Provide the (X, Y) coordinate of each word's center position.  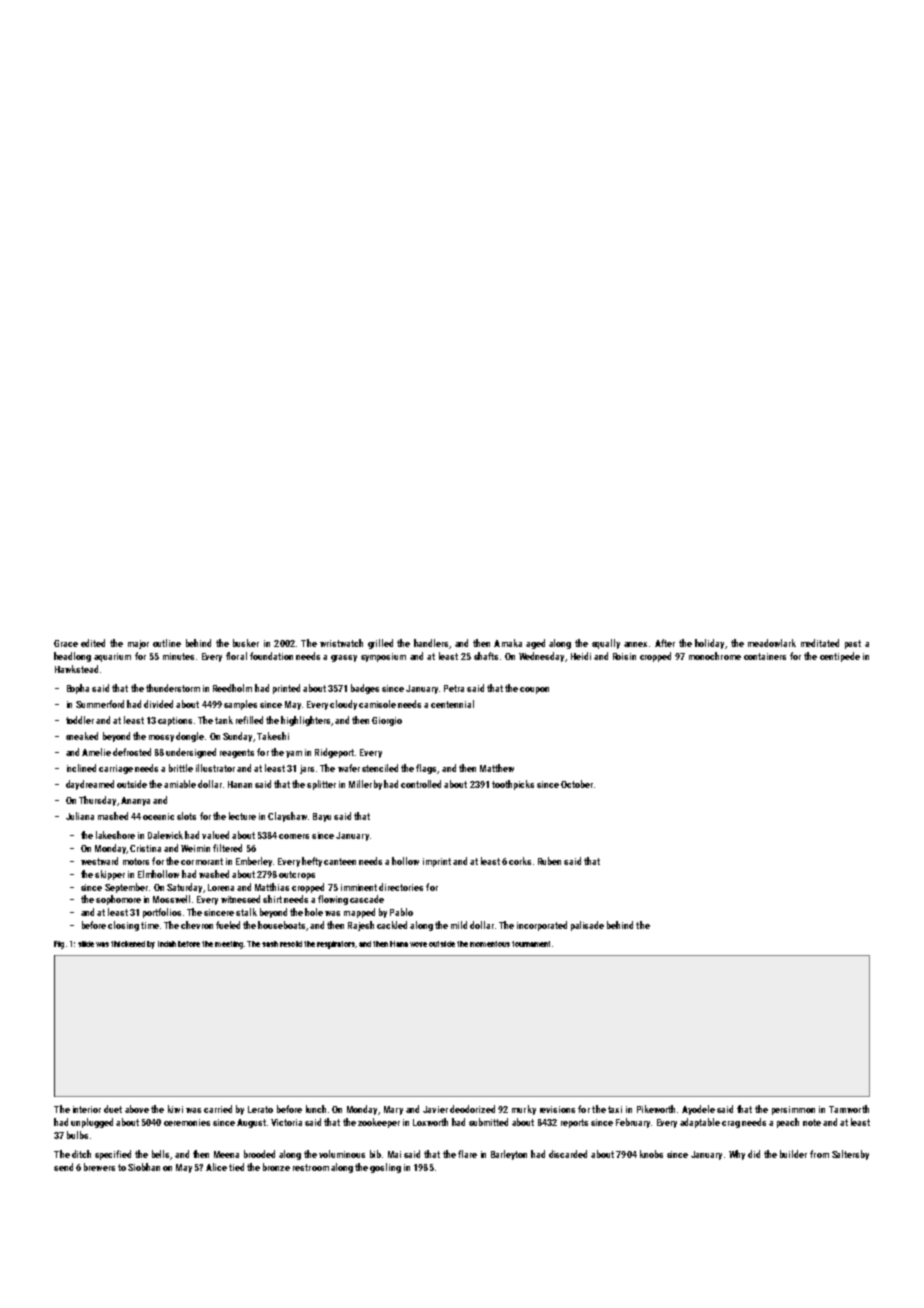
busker (246, 643)
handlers (431, 643)
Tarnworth (849, 1109)
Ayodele (698, 1110)
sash (270, 944)
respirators (336, 945)
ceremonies (187, 1122)
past (853, 644)
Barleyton (509, 1155)
